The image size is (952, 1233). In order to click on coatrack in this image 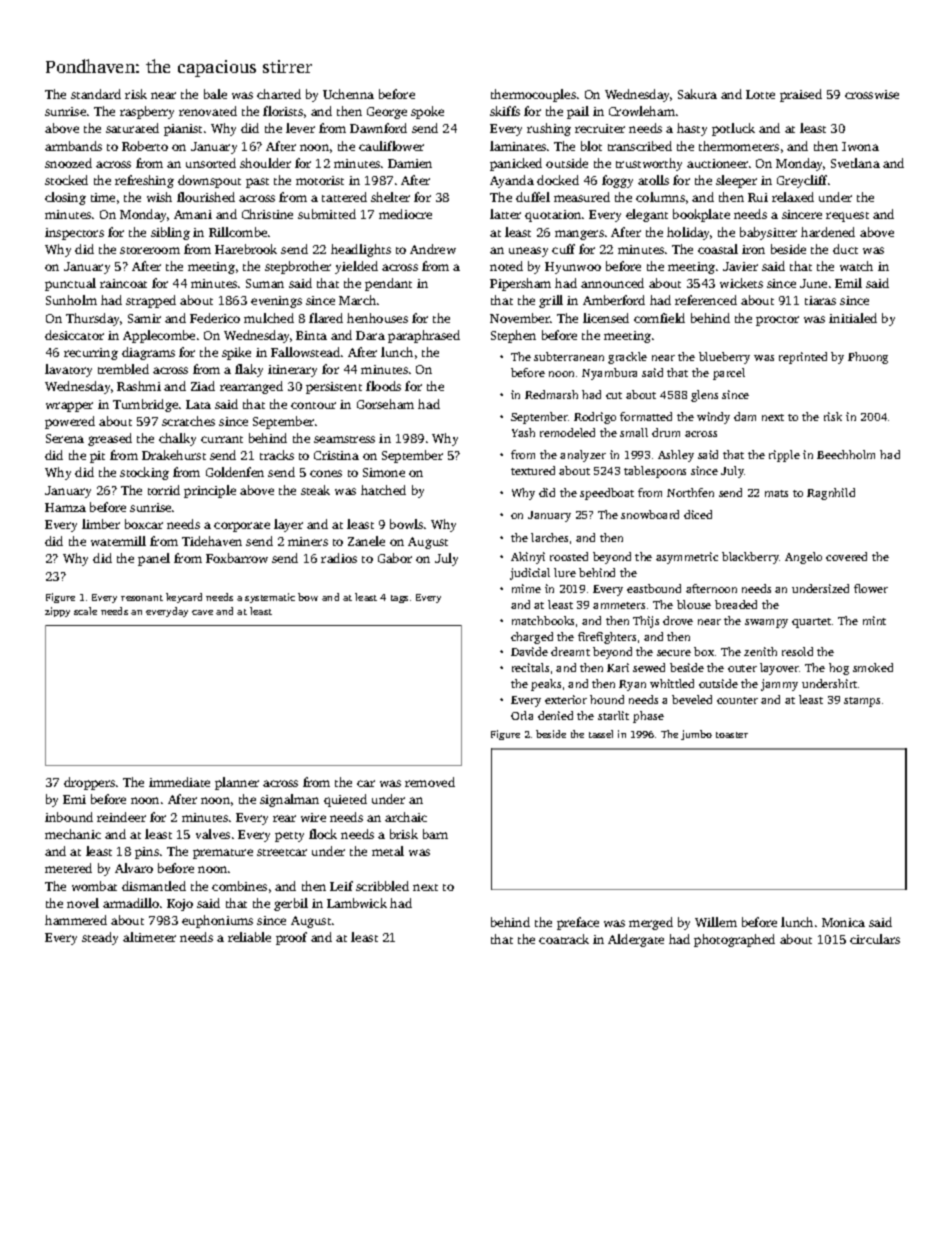, I will do `click(564, 939)`.
